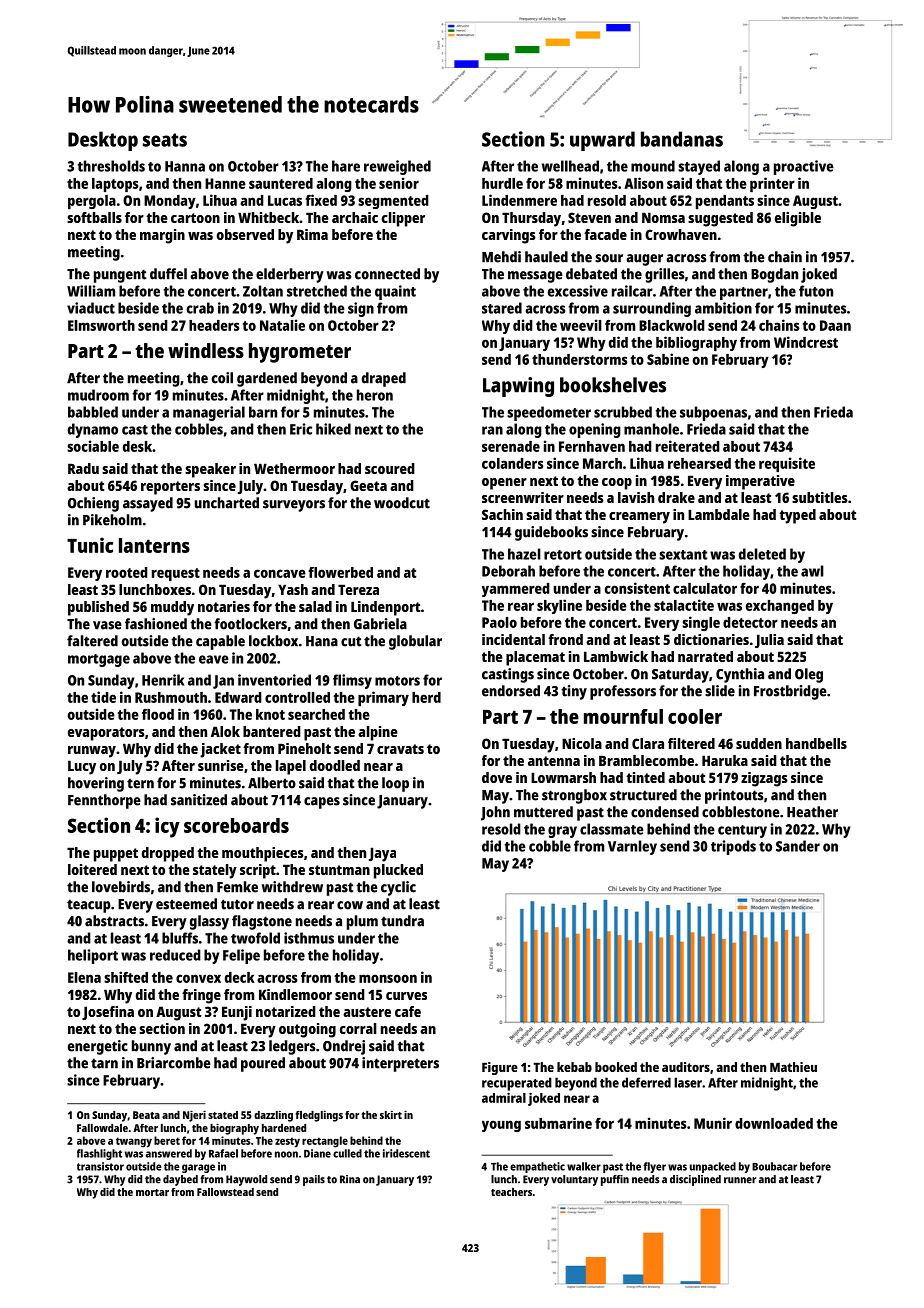 This screenshot has height=1308, width=924. Describe the element at coordinates (152, 1192) in the screenshot. I see `mortar` at that location.
